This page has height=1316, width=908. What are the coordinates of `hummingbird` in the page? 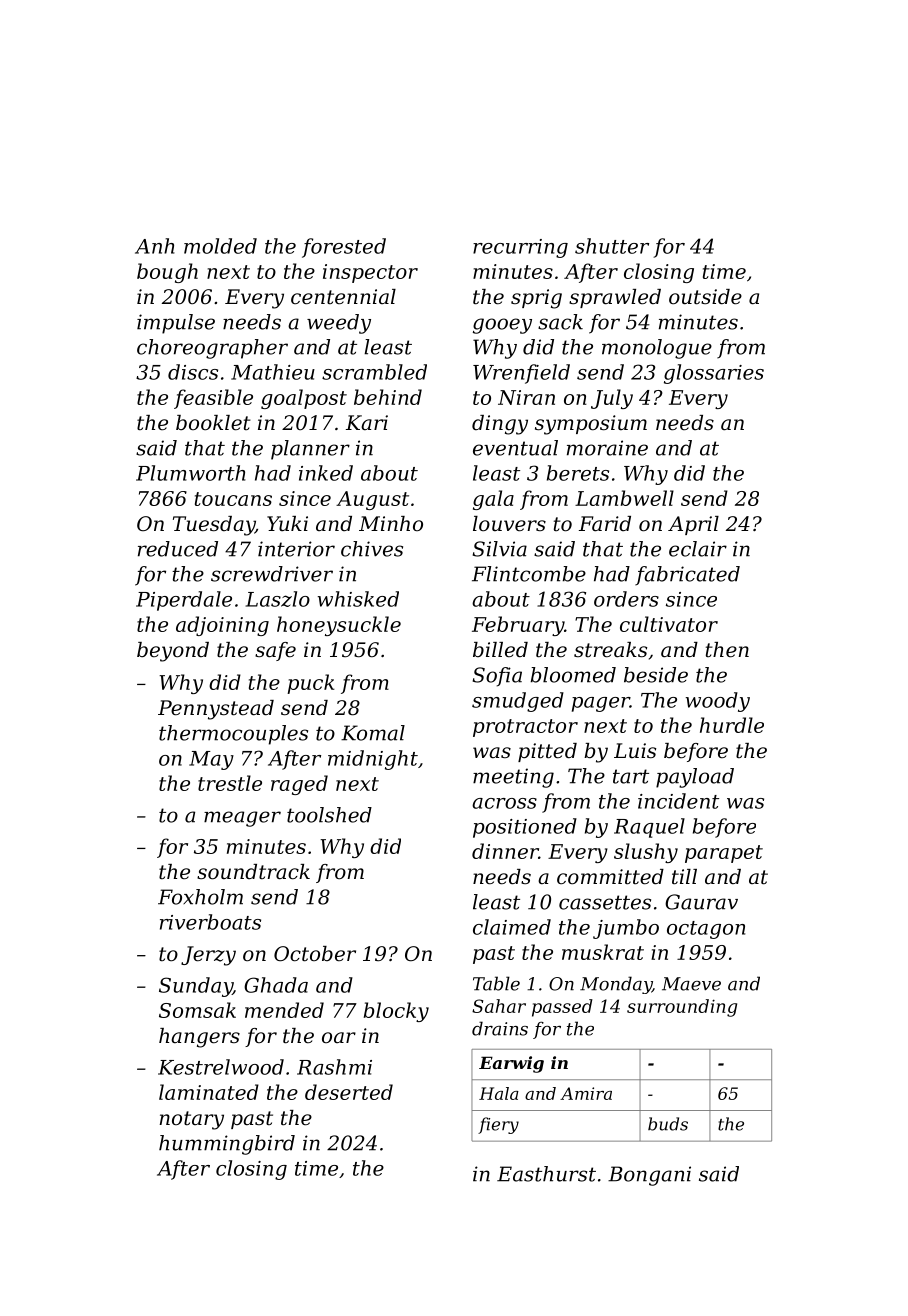 It's located at (227, 1145).
